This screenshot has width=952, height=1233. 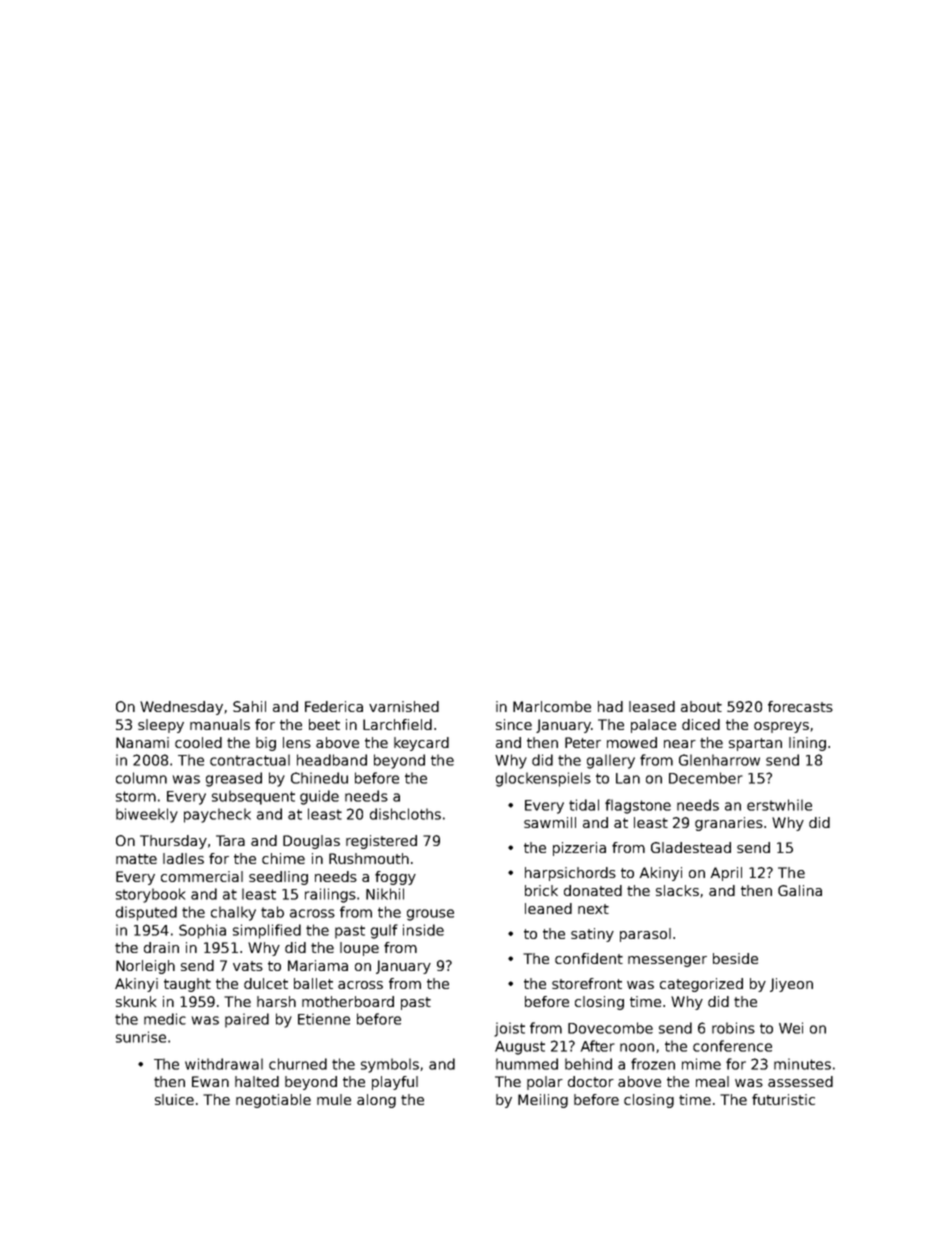 I want to click on Jiyeon, so click(x=791, y=985).
